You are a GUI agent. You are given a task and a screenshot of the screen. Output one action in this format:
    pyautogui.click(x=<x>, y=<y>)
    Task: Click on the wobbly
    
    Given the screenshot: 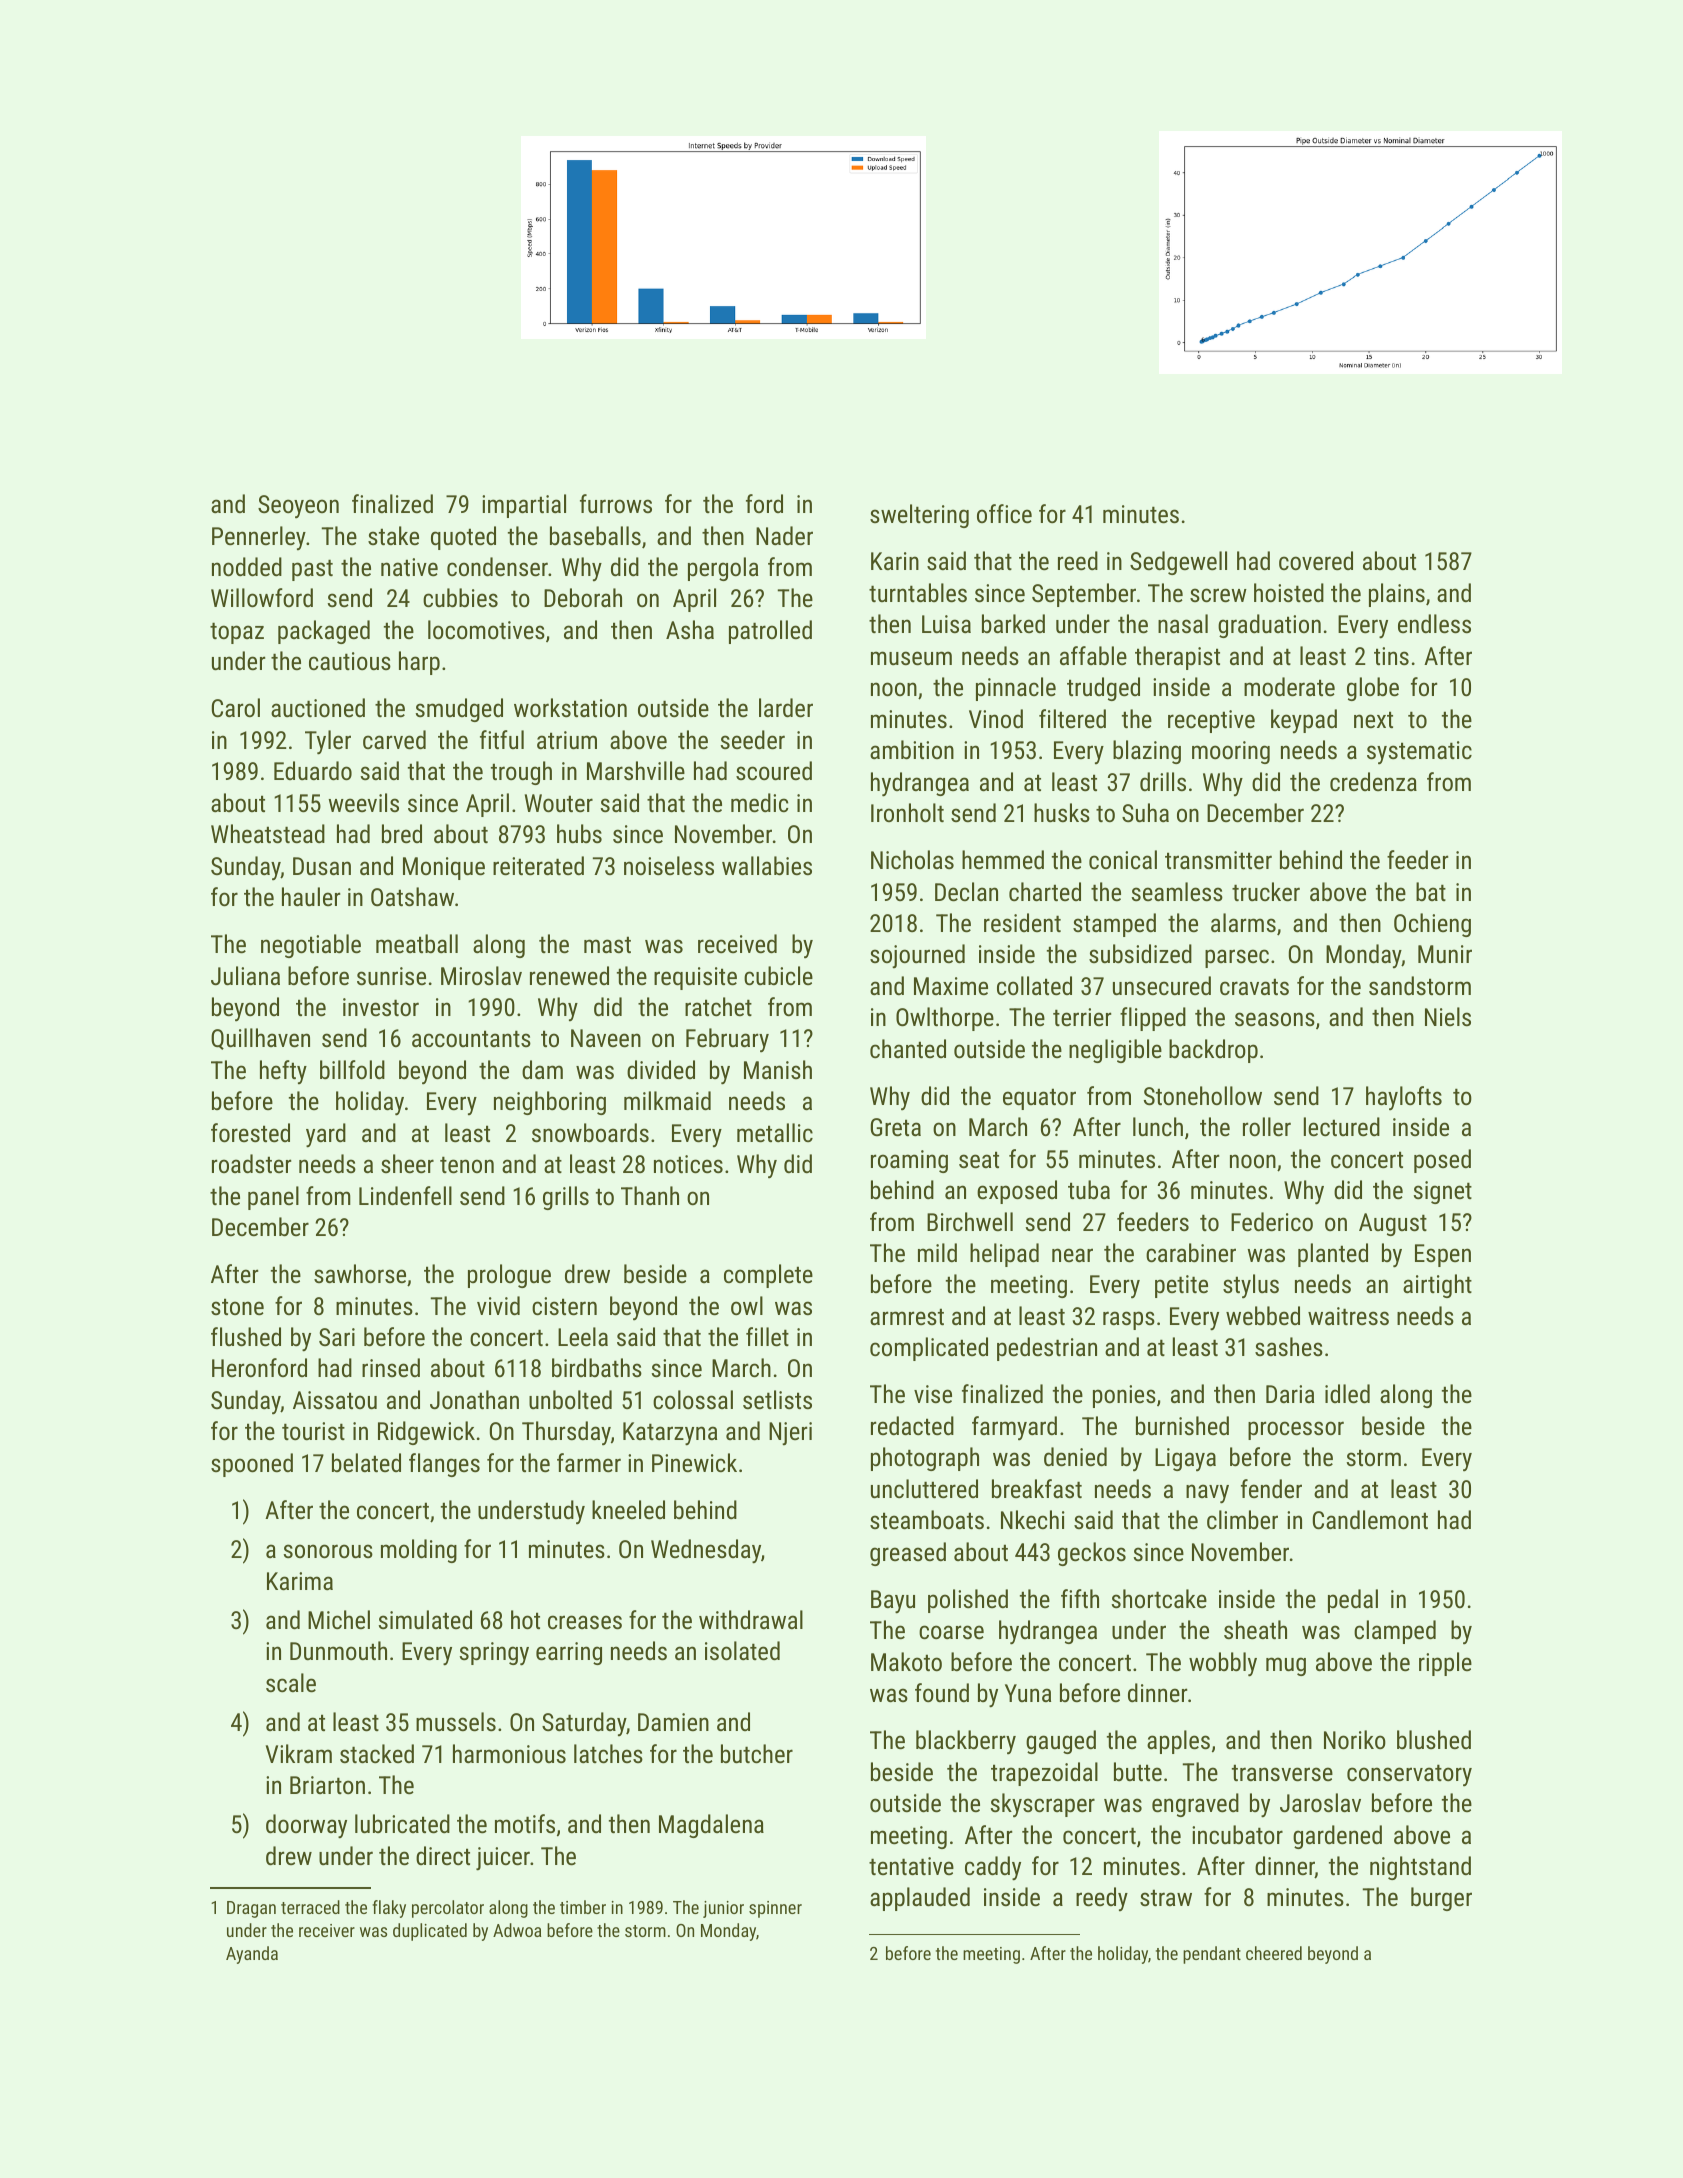 What is the action you would take?
    pyautogui.click(x=1223, y=1664)
